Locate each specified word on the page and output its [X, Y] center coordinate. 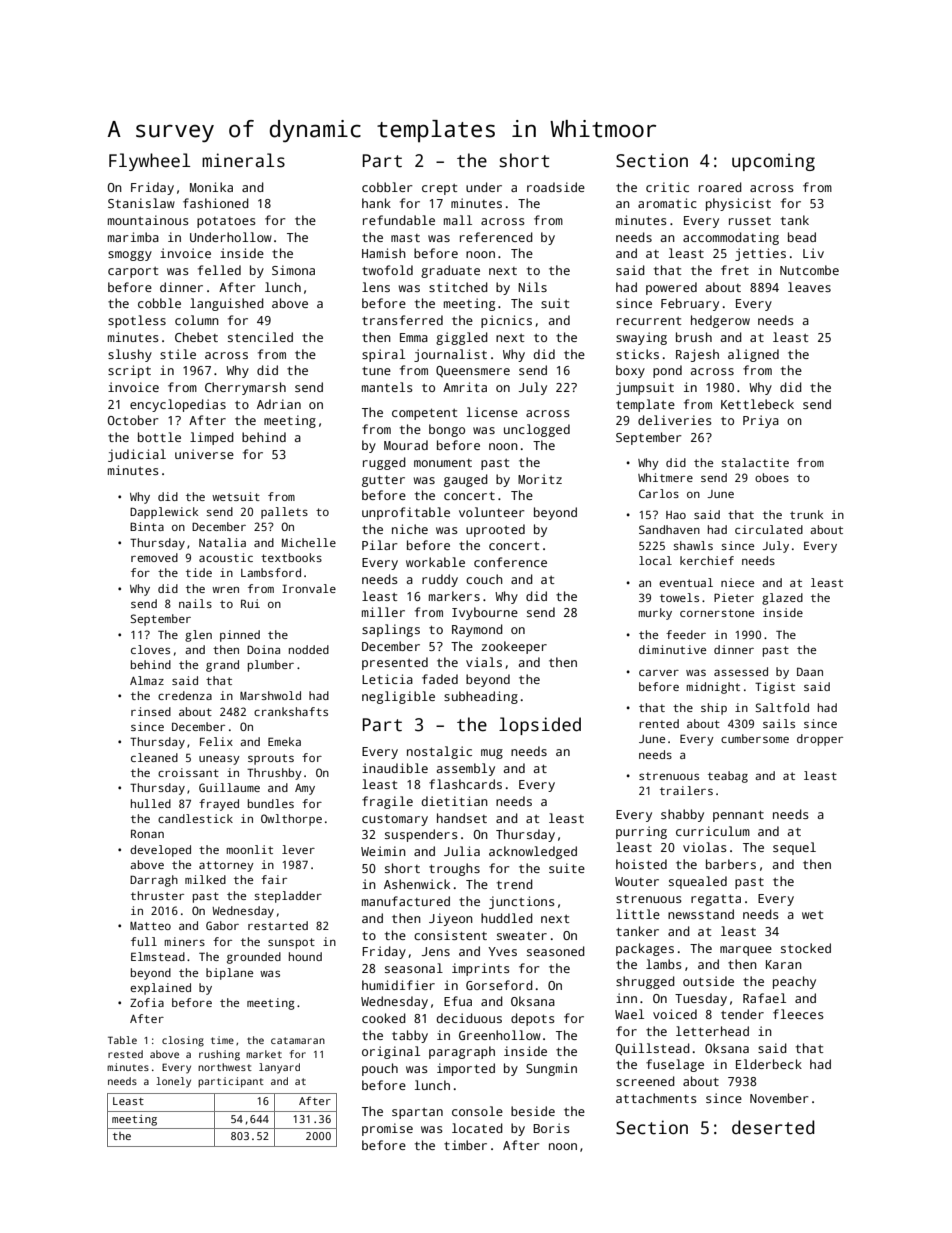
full [144, 941]
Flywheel [149, 162]
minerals [243, 160]
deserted [773, 1127]
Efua [458, 1001]
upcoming [773, 162]
